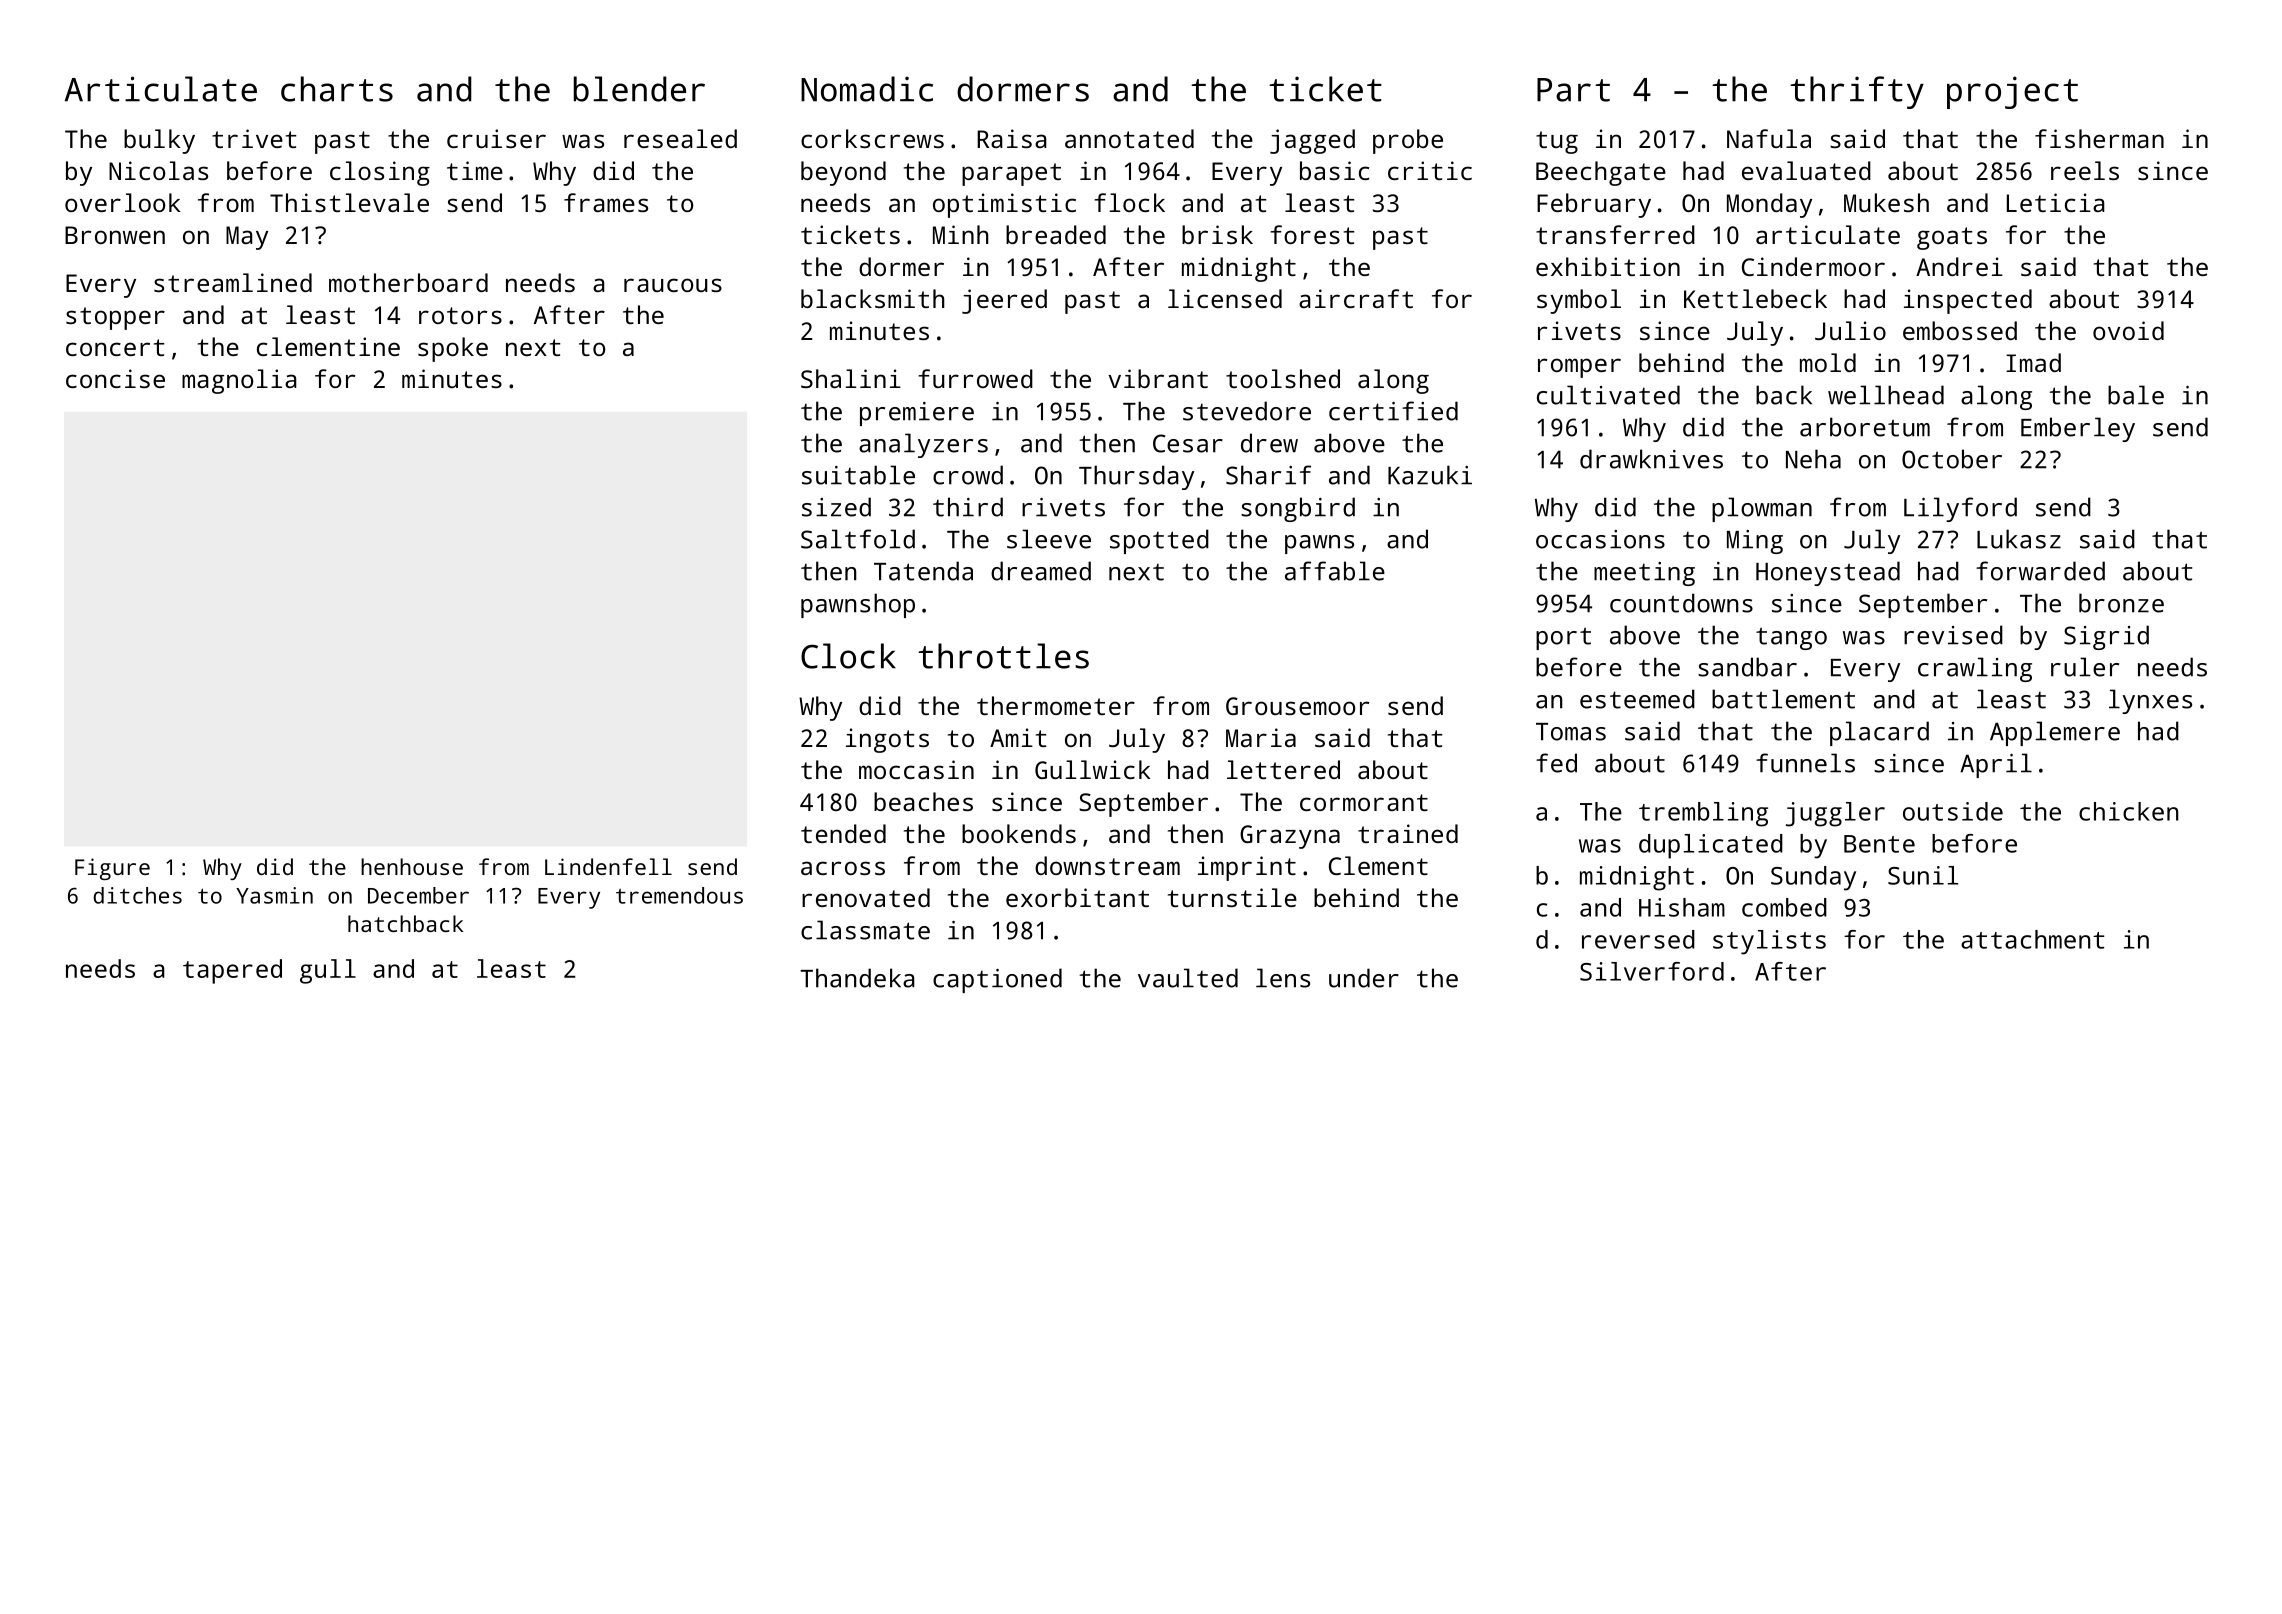 The width and height of the screenshot is (2282, 1614). What do you see at coordinates (2078, 429) in the screenshot?
I see `Emberley` at bounding box center [2078, 429].
